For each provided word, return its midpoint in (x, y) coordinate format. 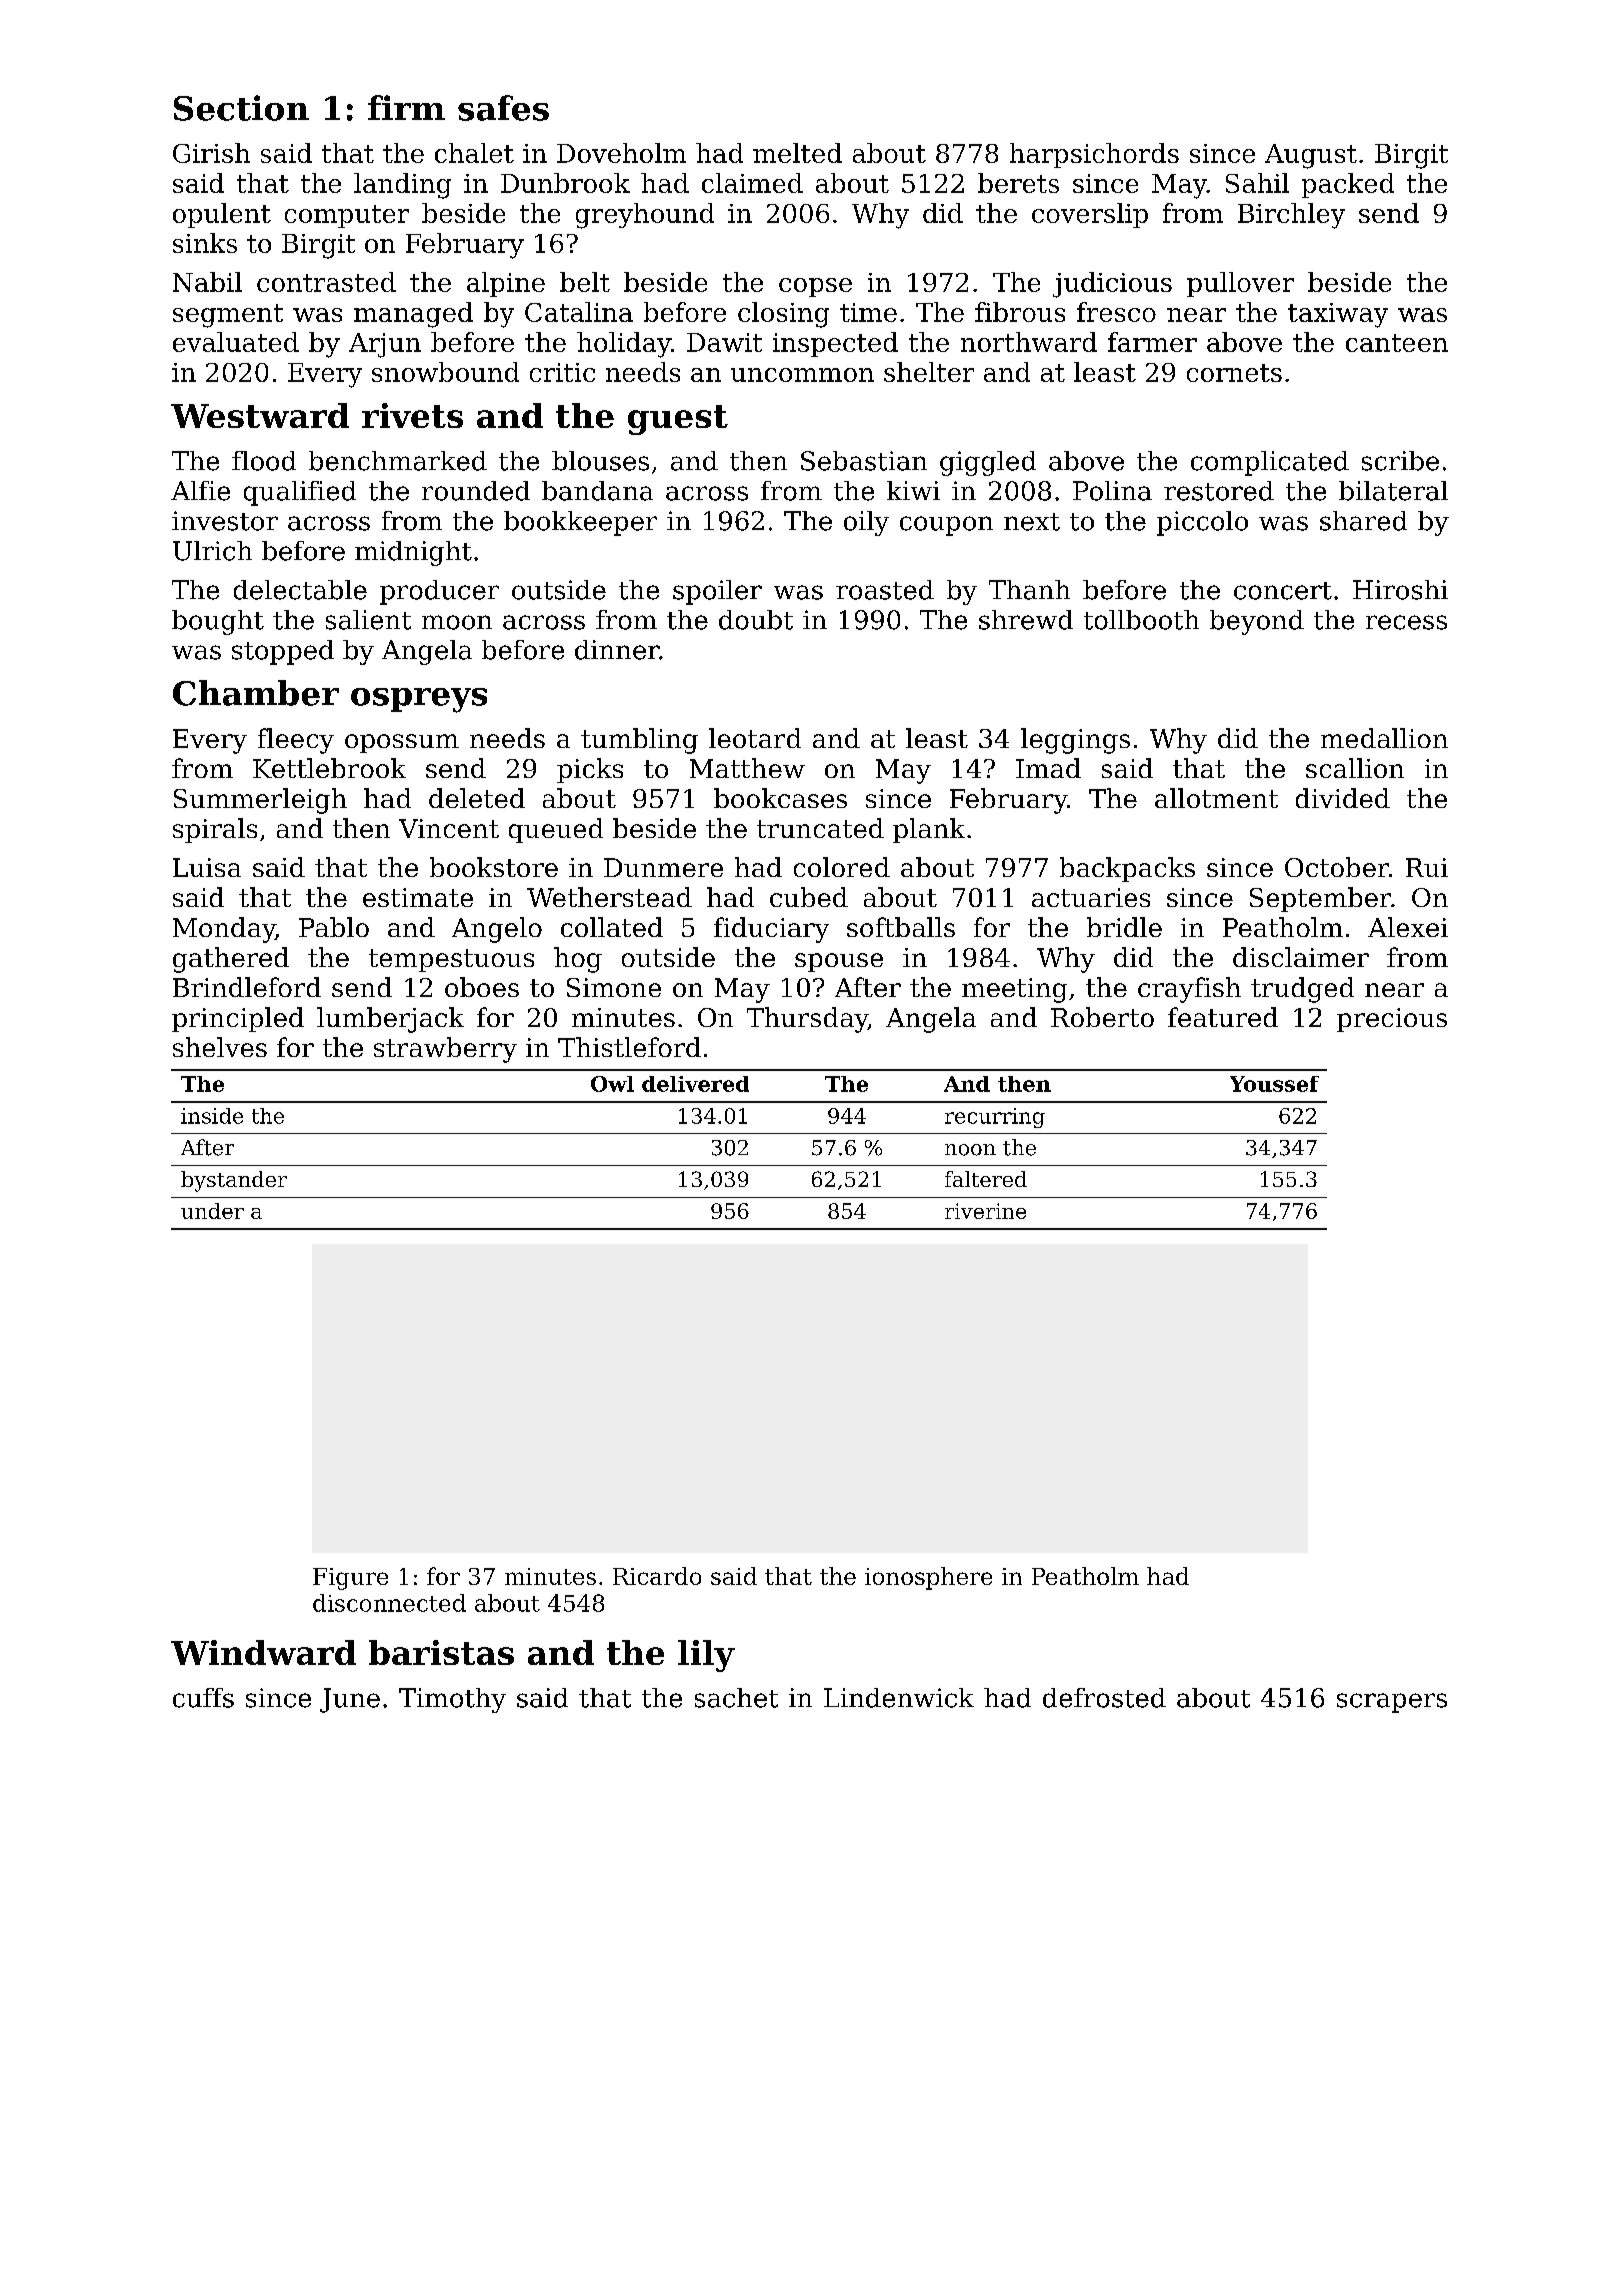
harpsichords (1094, 155)
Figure (350, 1579)
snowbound (445, 372)
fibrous (1020, 312)
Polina (1112, 491)
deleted (477, 798)
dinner (617, 650)
